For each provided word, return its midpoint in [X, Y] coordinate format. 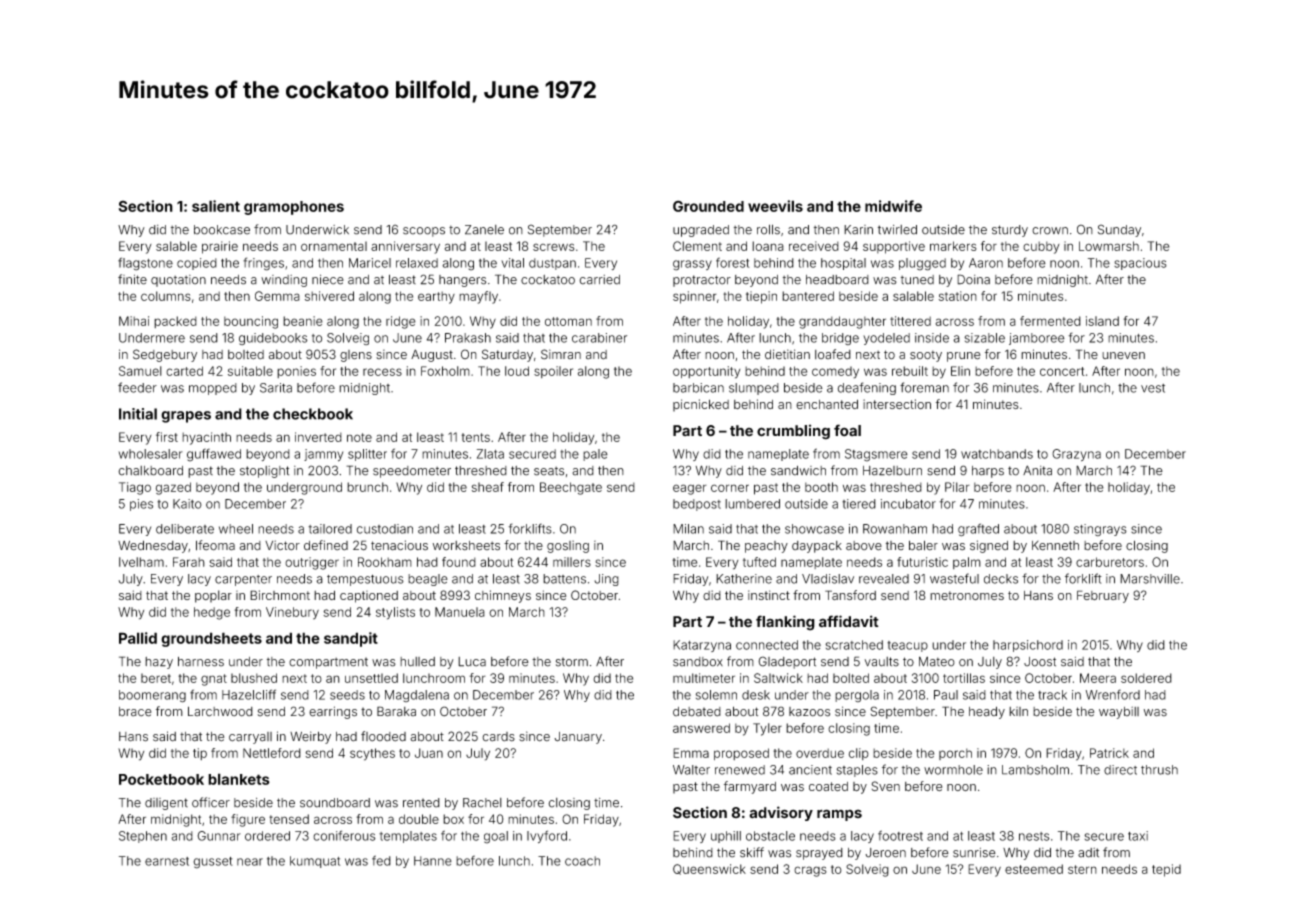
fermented [1050, 321]
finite [132, 279]
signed [989, 546]
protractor [702, 281]
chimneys [503, 596]
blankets [239, 779]
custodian [385, 529]
